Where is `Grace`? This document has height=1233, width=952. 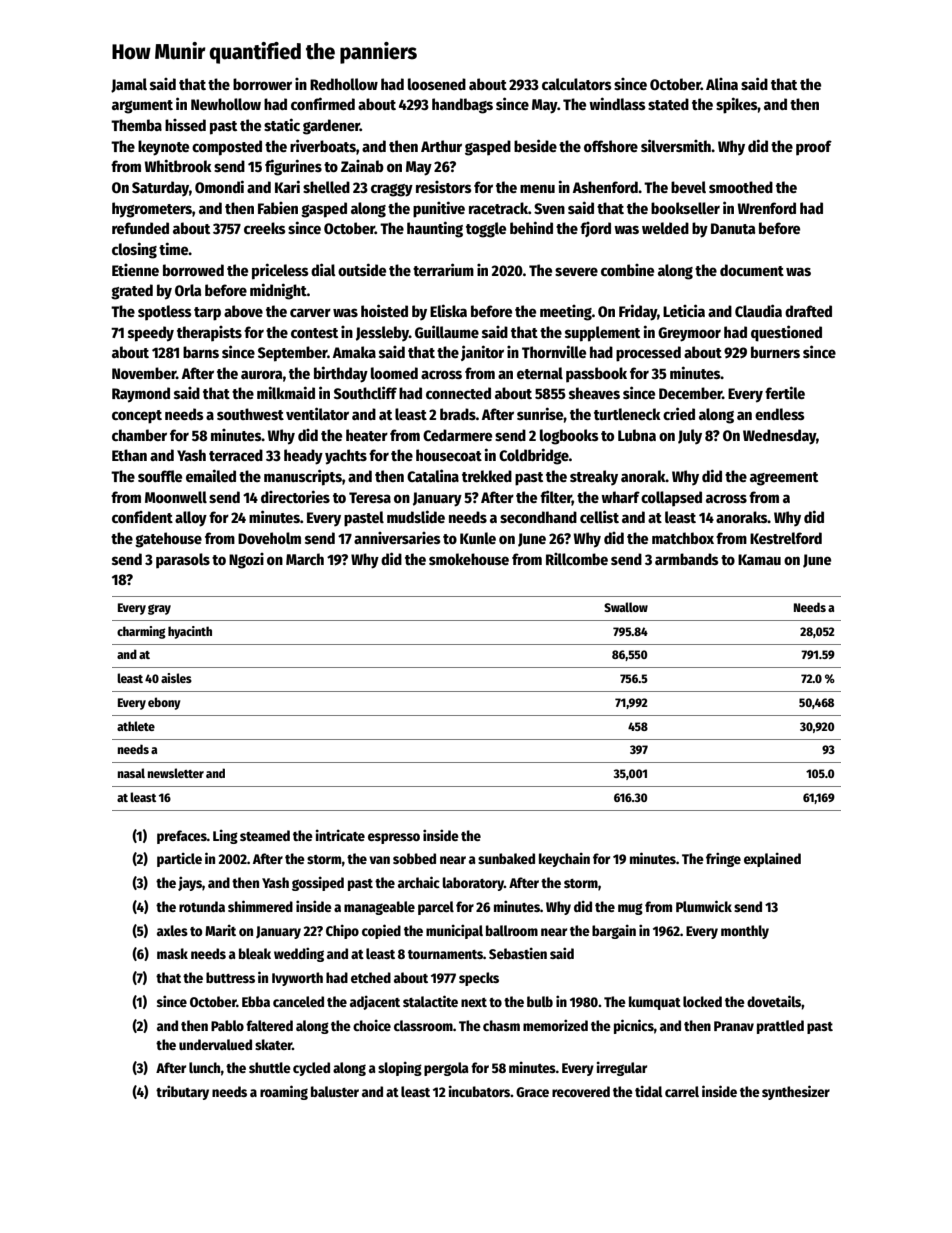 Grace is located at coordinates (532, 1092).
